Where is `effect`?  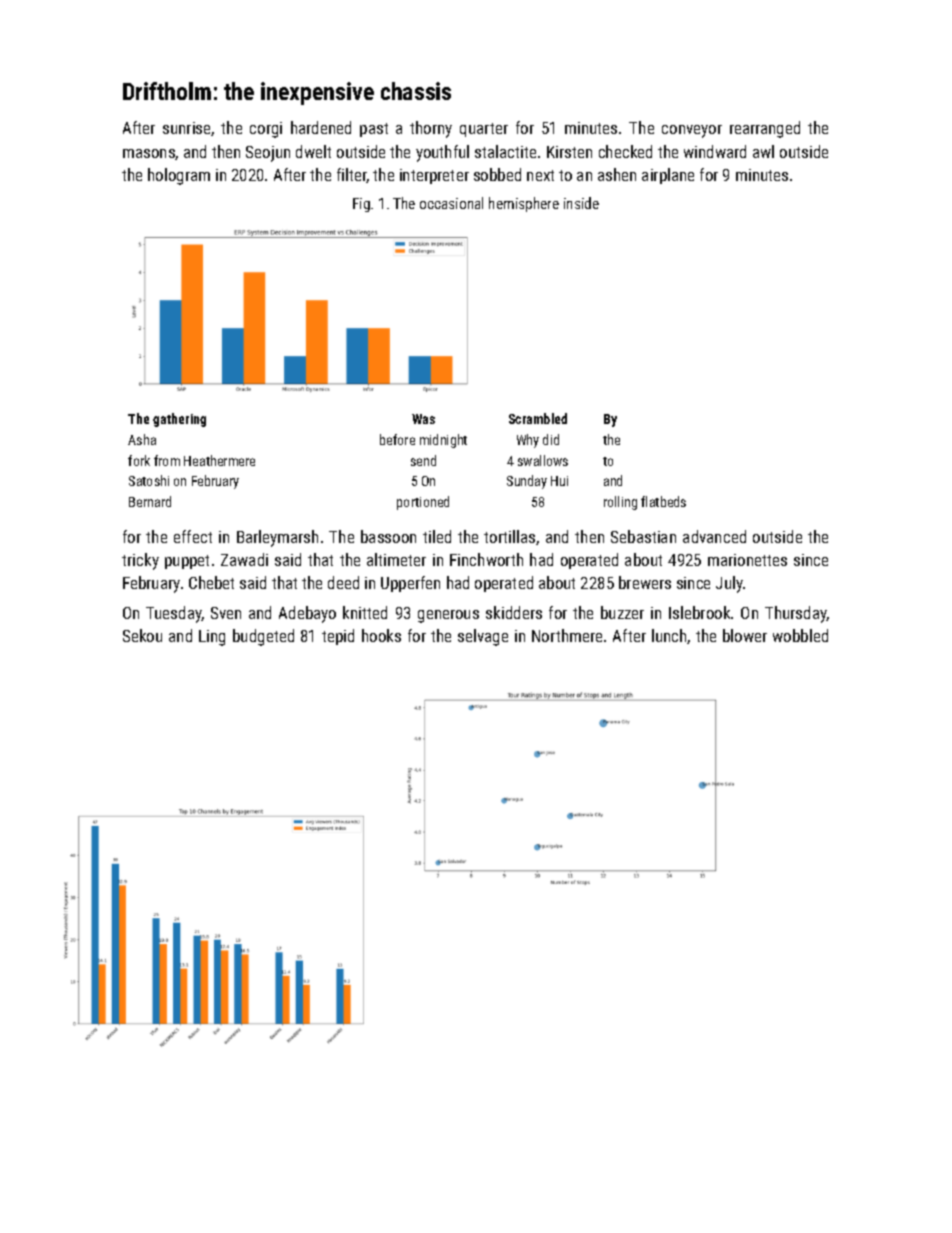 effect is located at coordinates (193, 536).
